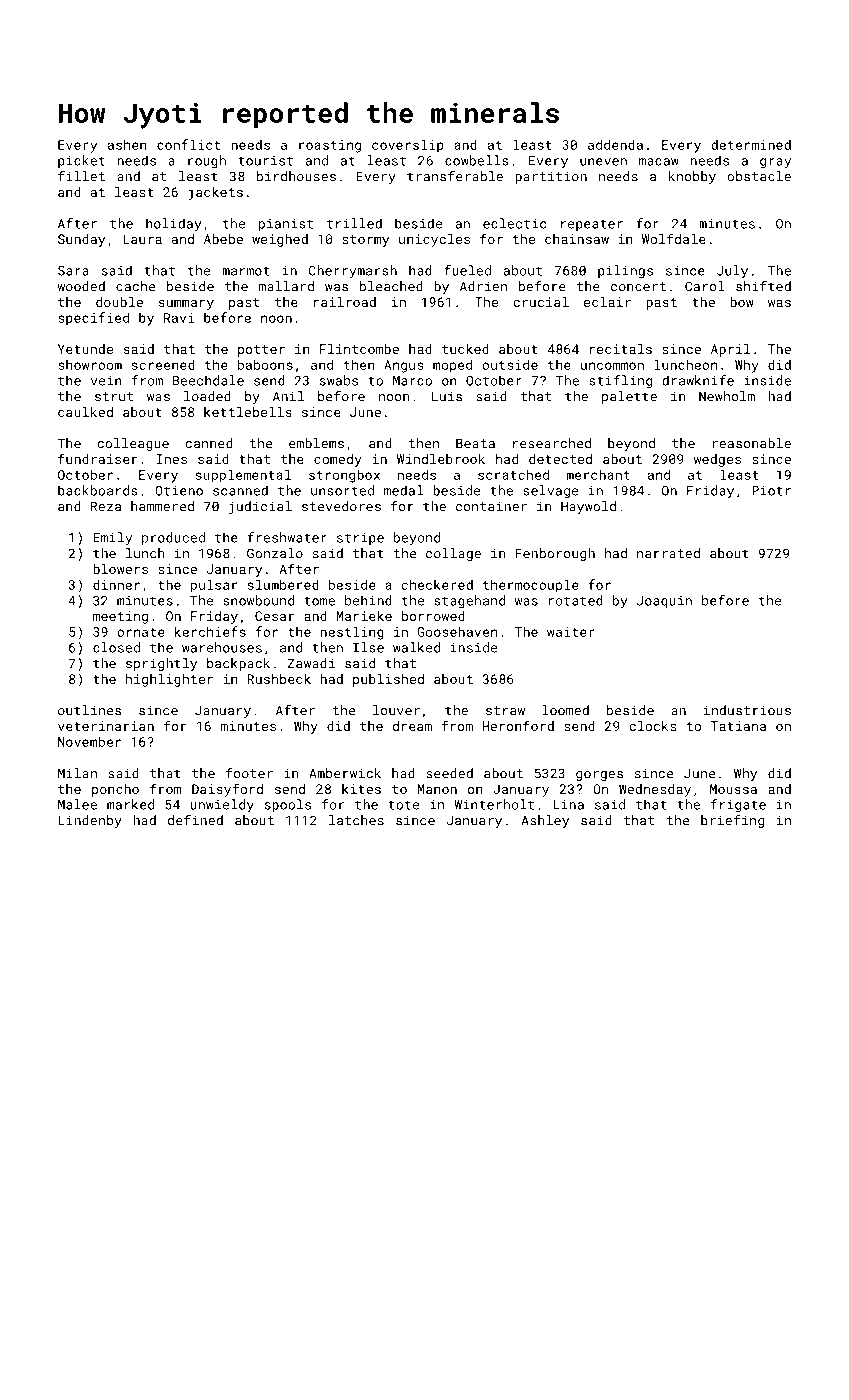  Describe the element at coordinates (571, 632) in the document. I see `waiter` at that location.
